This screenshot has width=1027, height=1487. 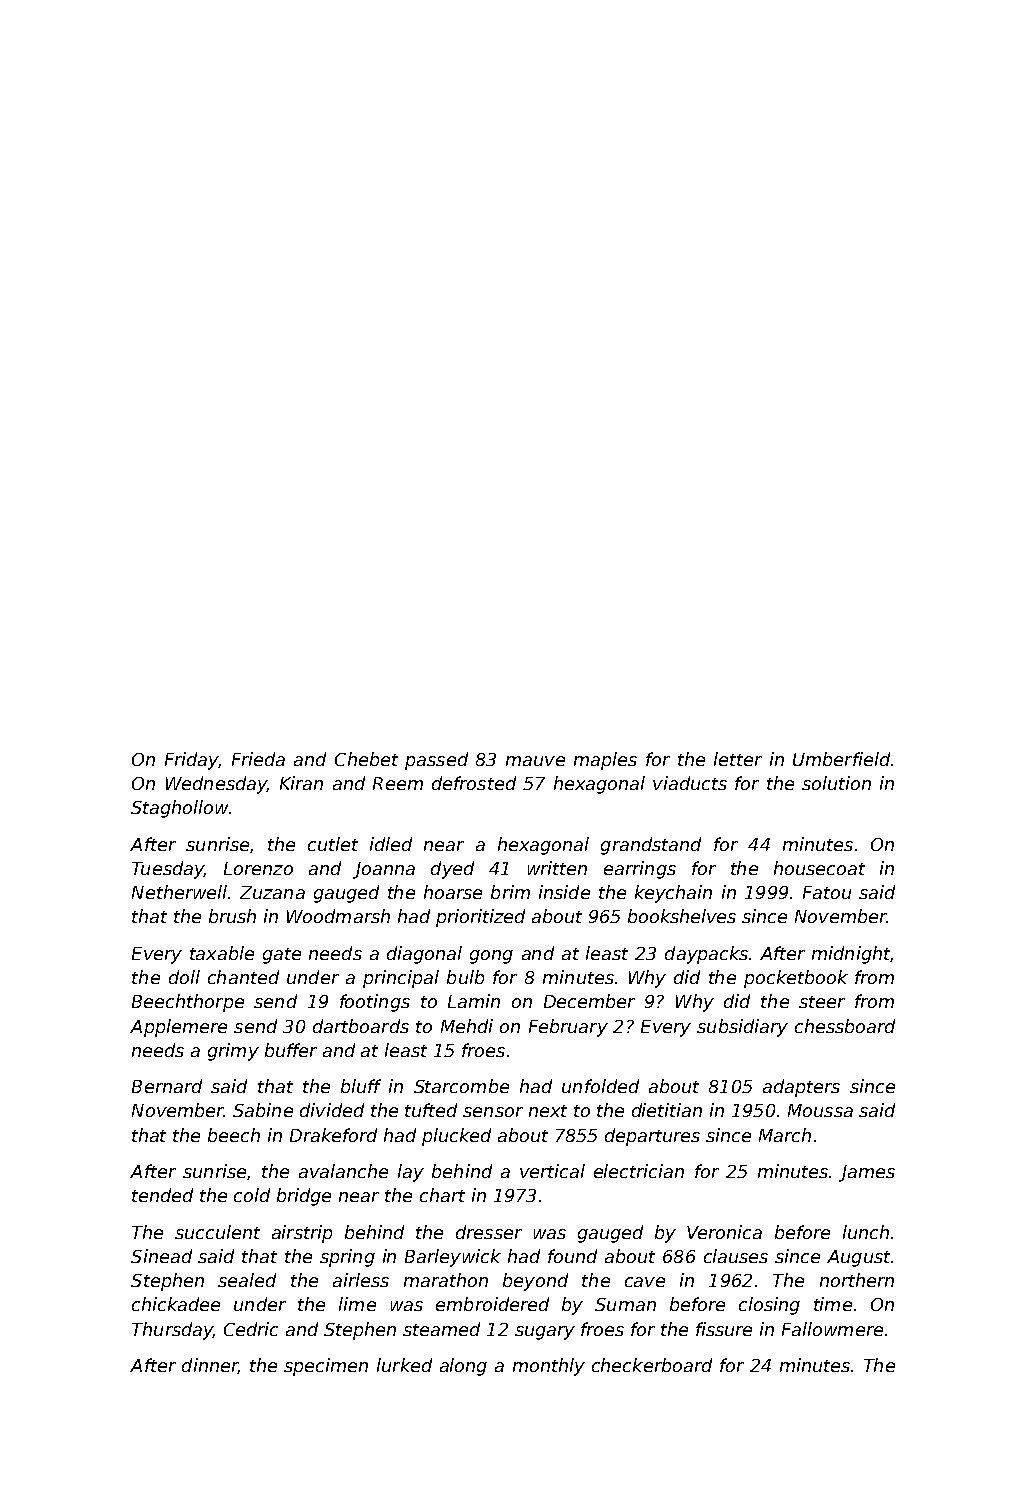 I want to click on Bernard, so click(x=167, y=1086).
